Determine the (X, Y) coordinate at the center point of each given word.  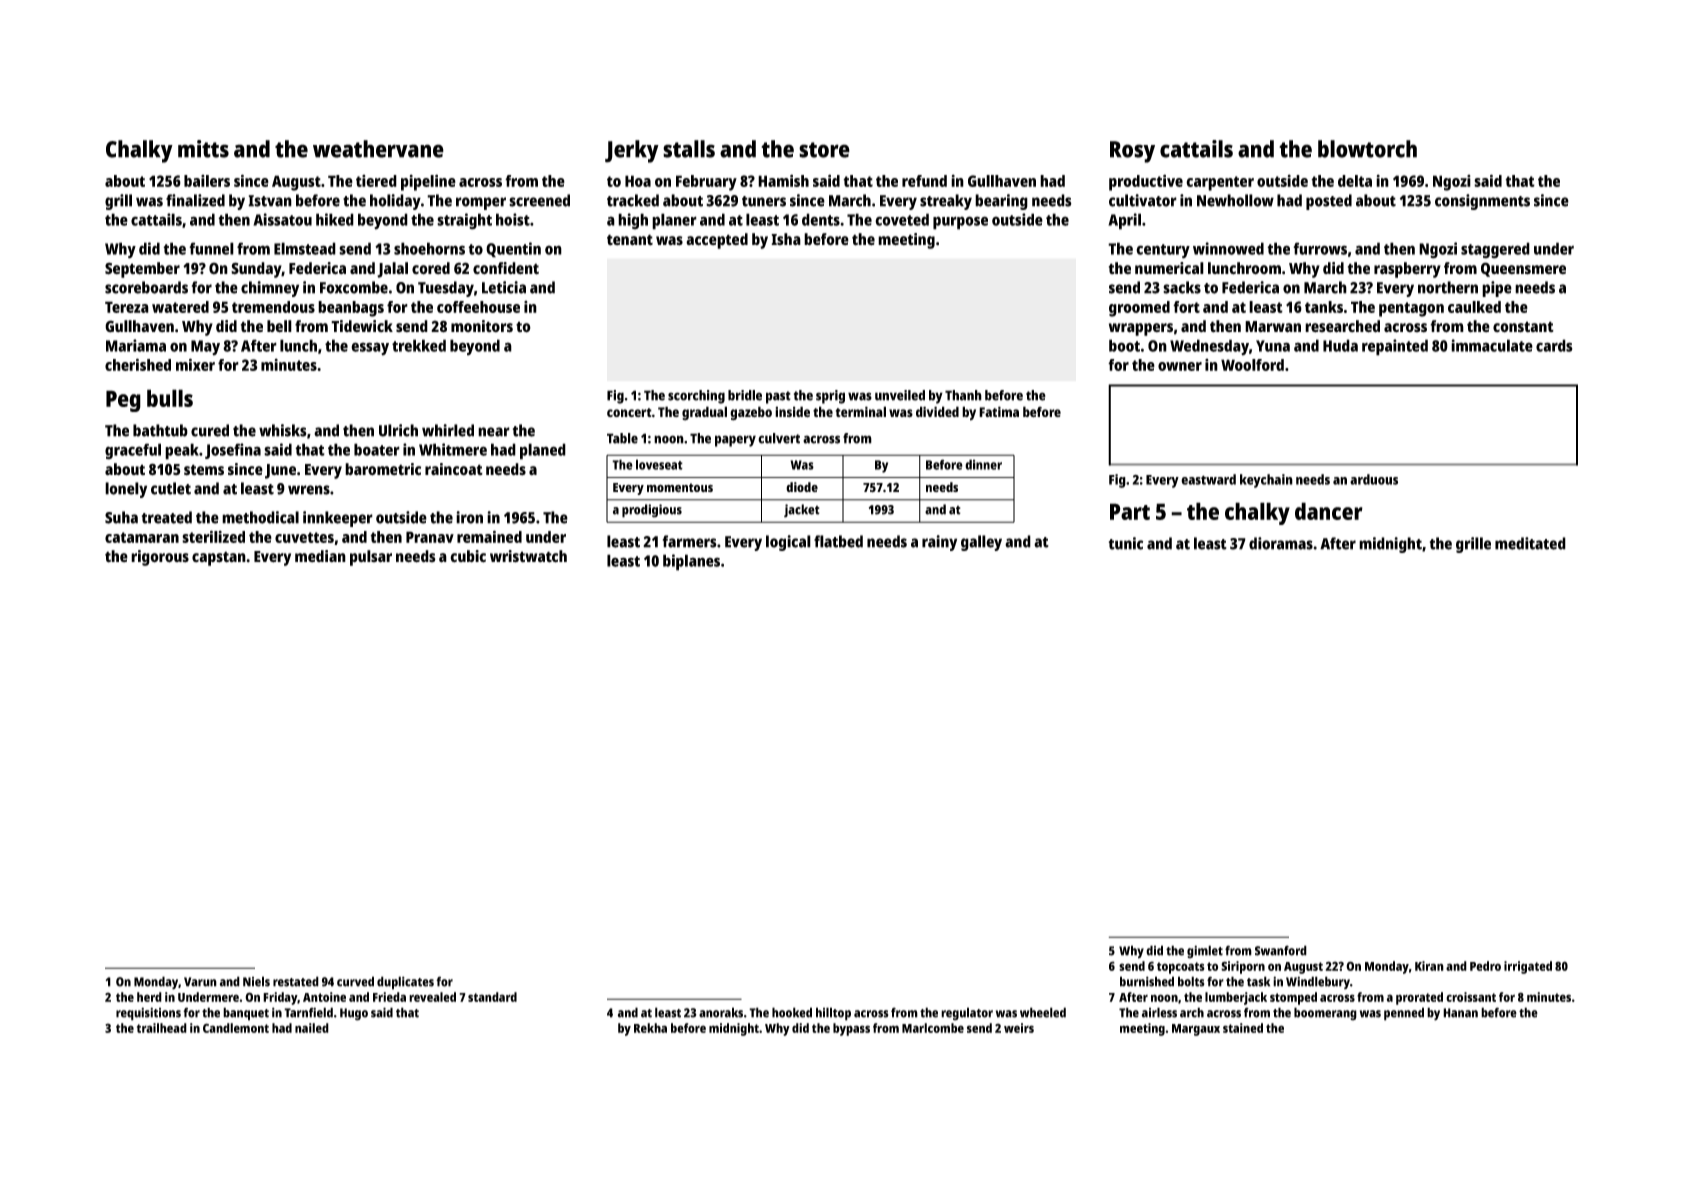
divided (937, 411)
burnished (1147, 981)
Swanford (1281, 950)
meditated (1530, 543)
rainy (939, 543)
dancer (1329, 511)
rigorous (160, 558)
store (824, 150)
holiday (395, 202)
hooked (792, 1012)
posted (1329, 202)
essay (370, 349)
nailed (312, 1028)
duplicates (405, 983)
